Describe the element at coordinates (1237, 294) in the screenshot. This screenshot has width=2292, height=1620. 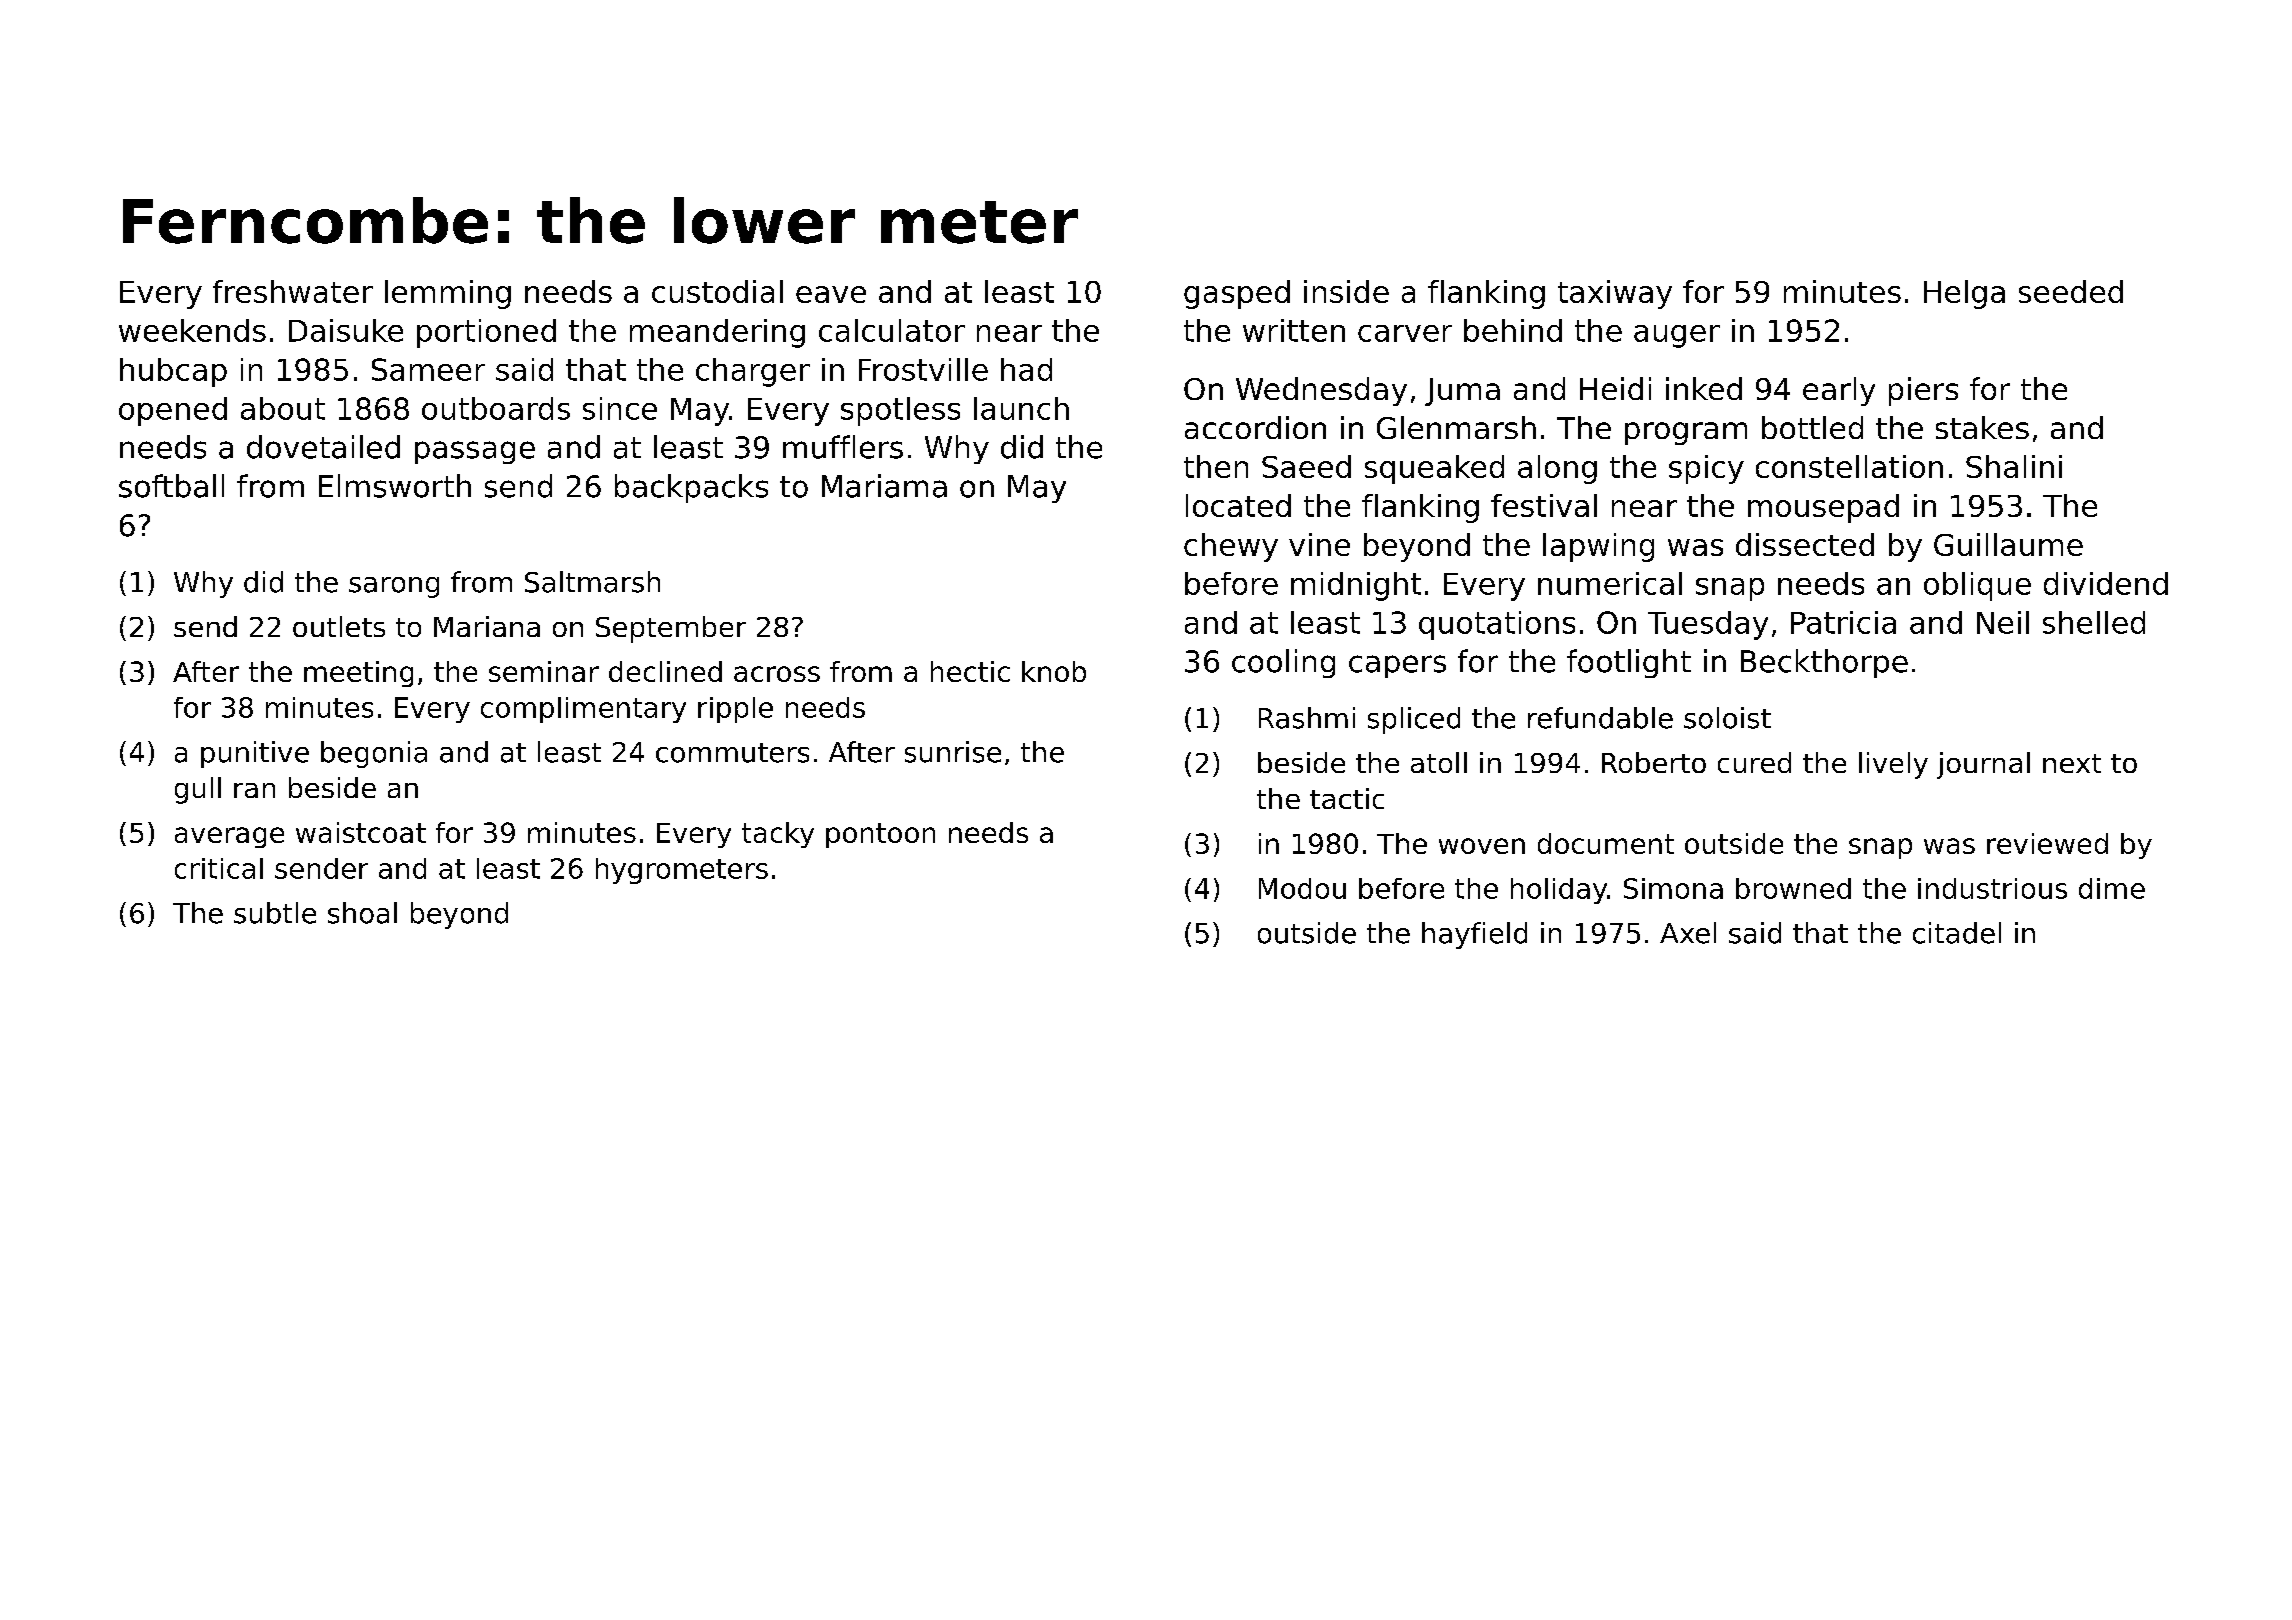
I see `gasped` at that location.
